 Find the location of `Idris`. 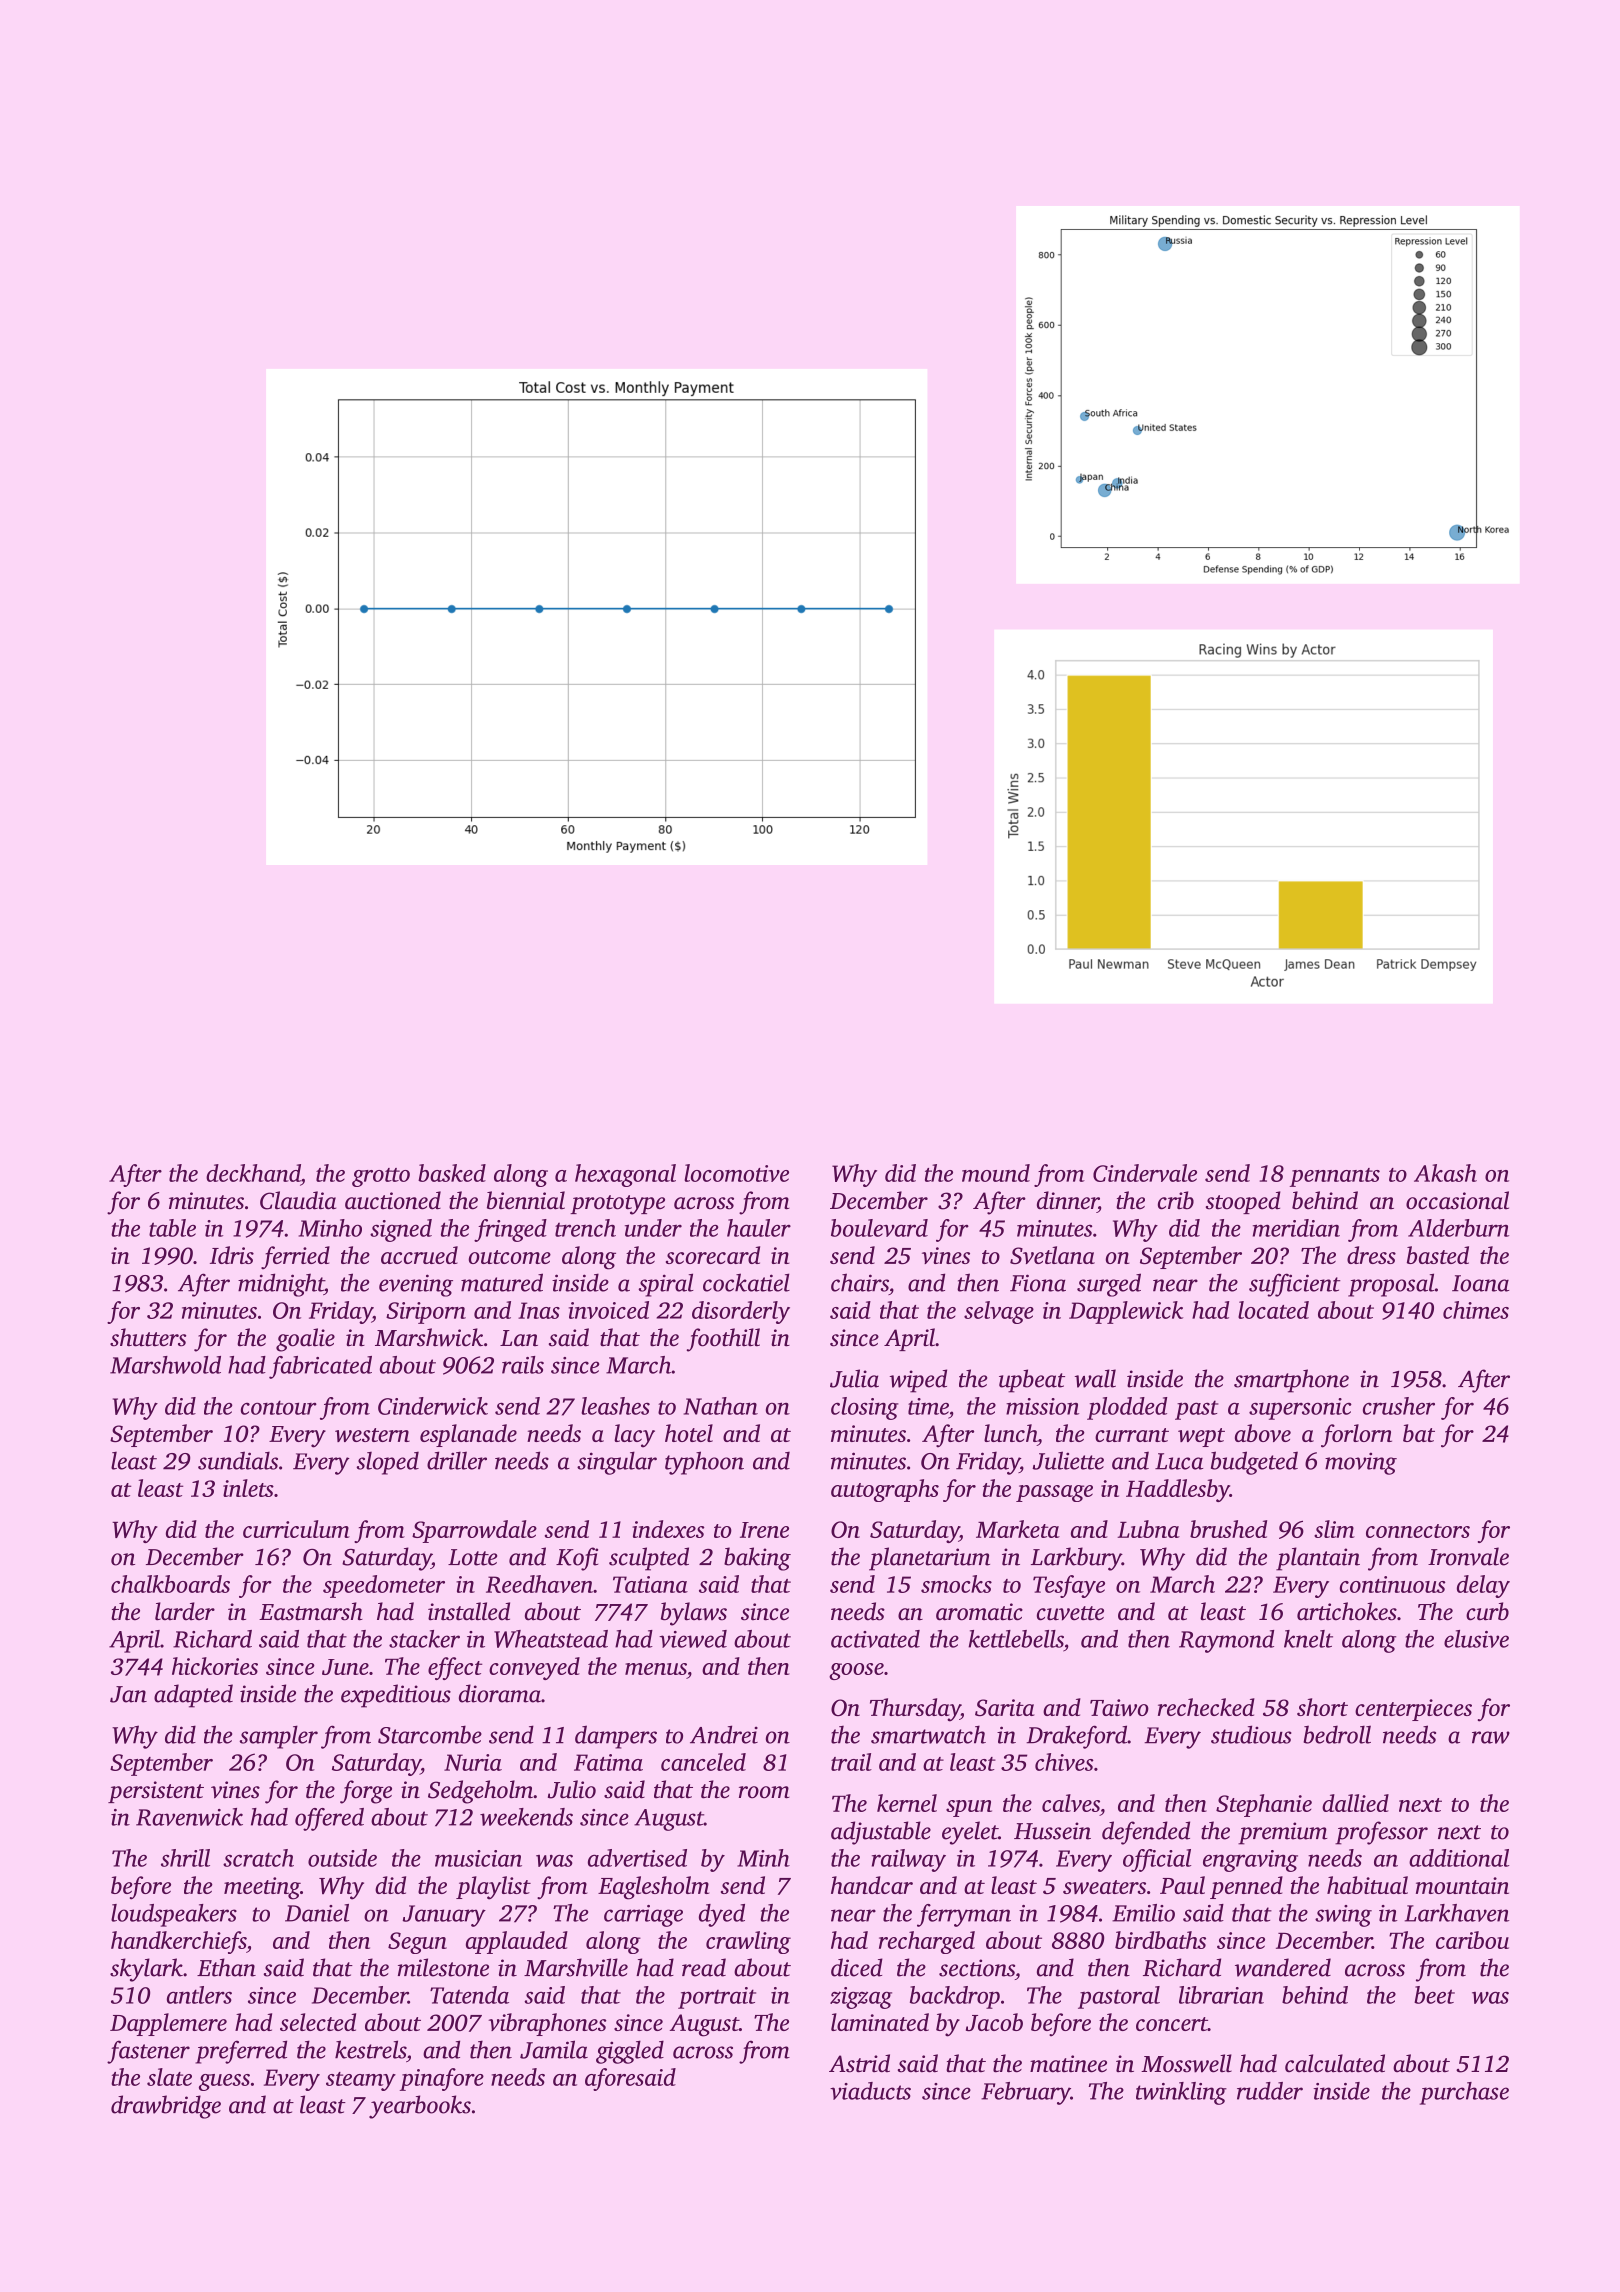

Idris is located at coordinates (232, 1255).
